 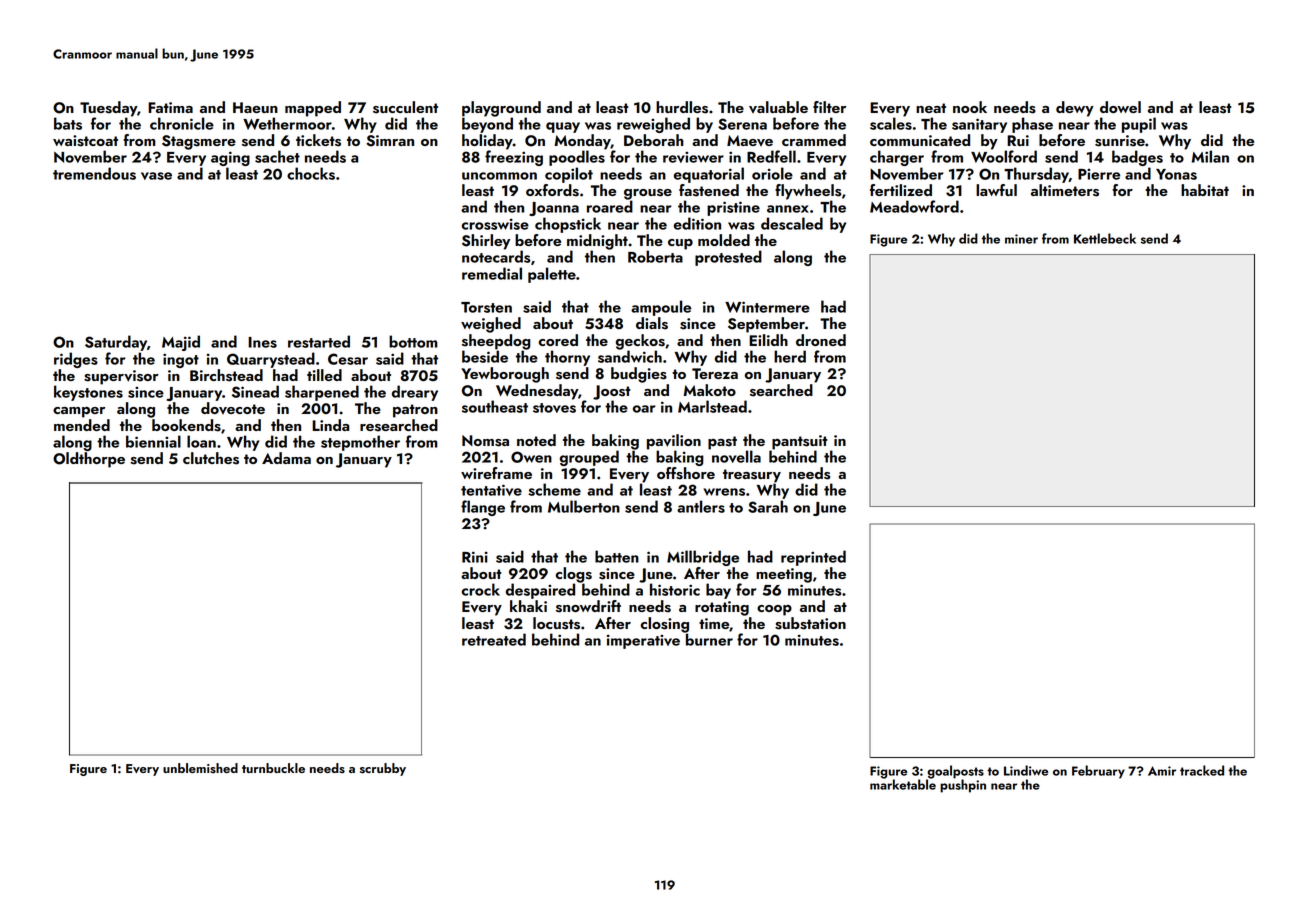 What do you see at coordinates (674, 442) in the screenshot?
I see `pavilion` at bounding box center [674, 442].
